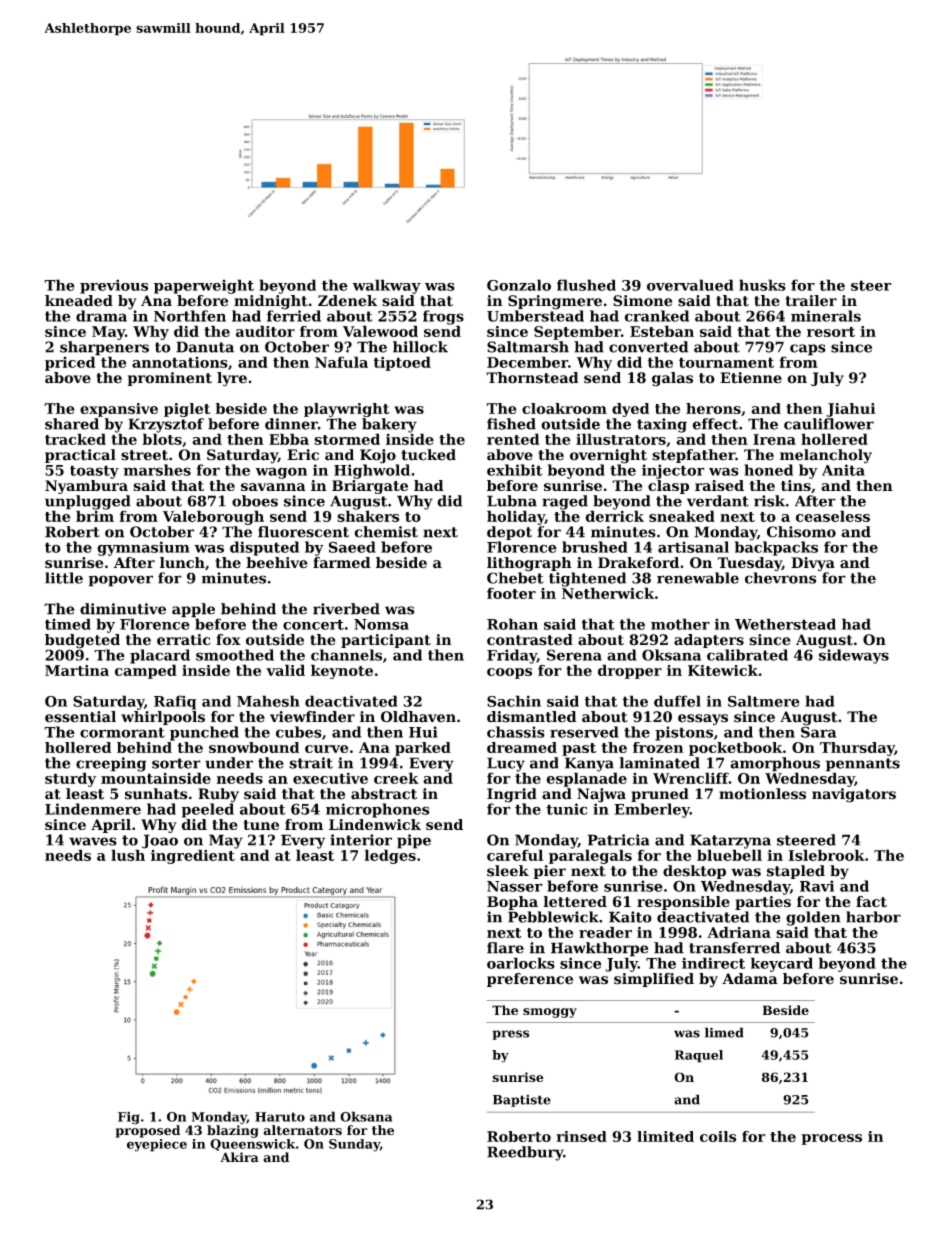  What do you see at coordinates (235, 655) in the document?
I see `smoothed` at bounding box center [235, 655].
